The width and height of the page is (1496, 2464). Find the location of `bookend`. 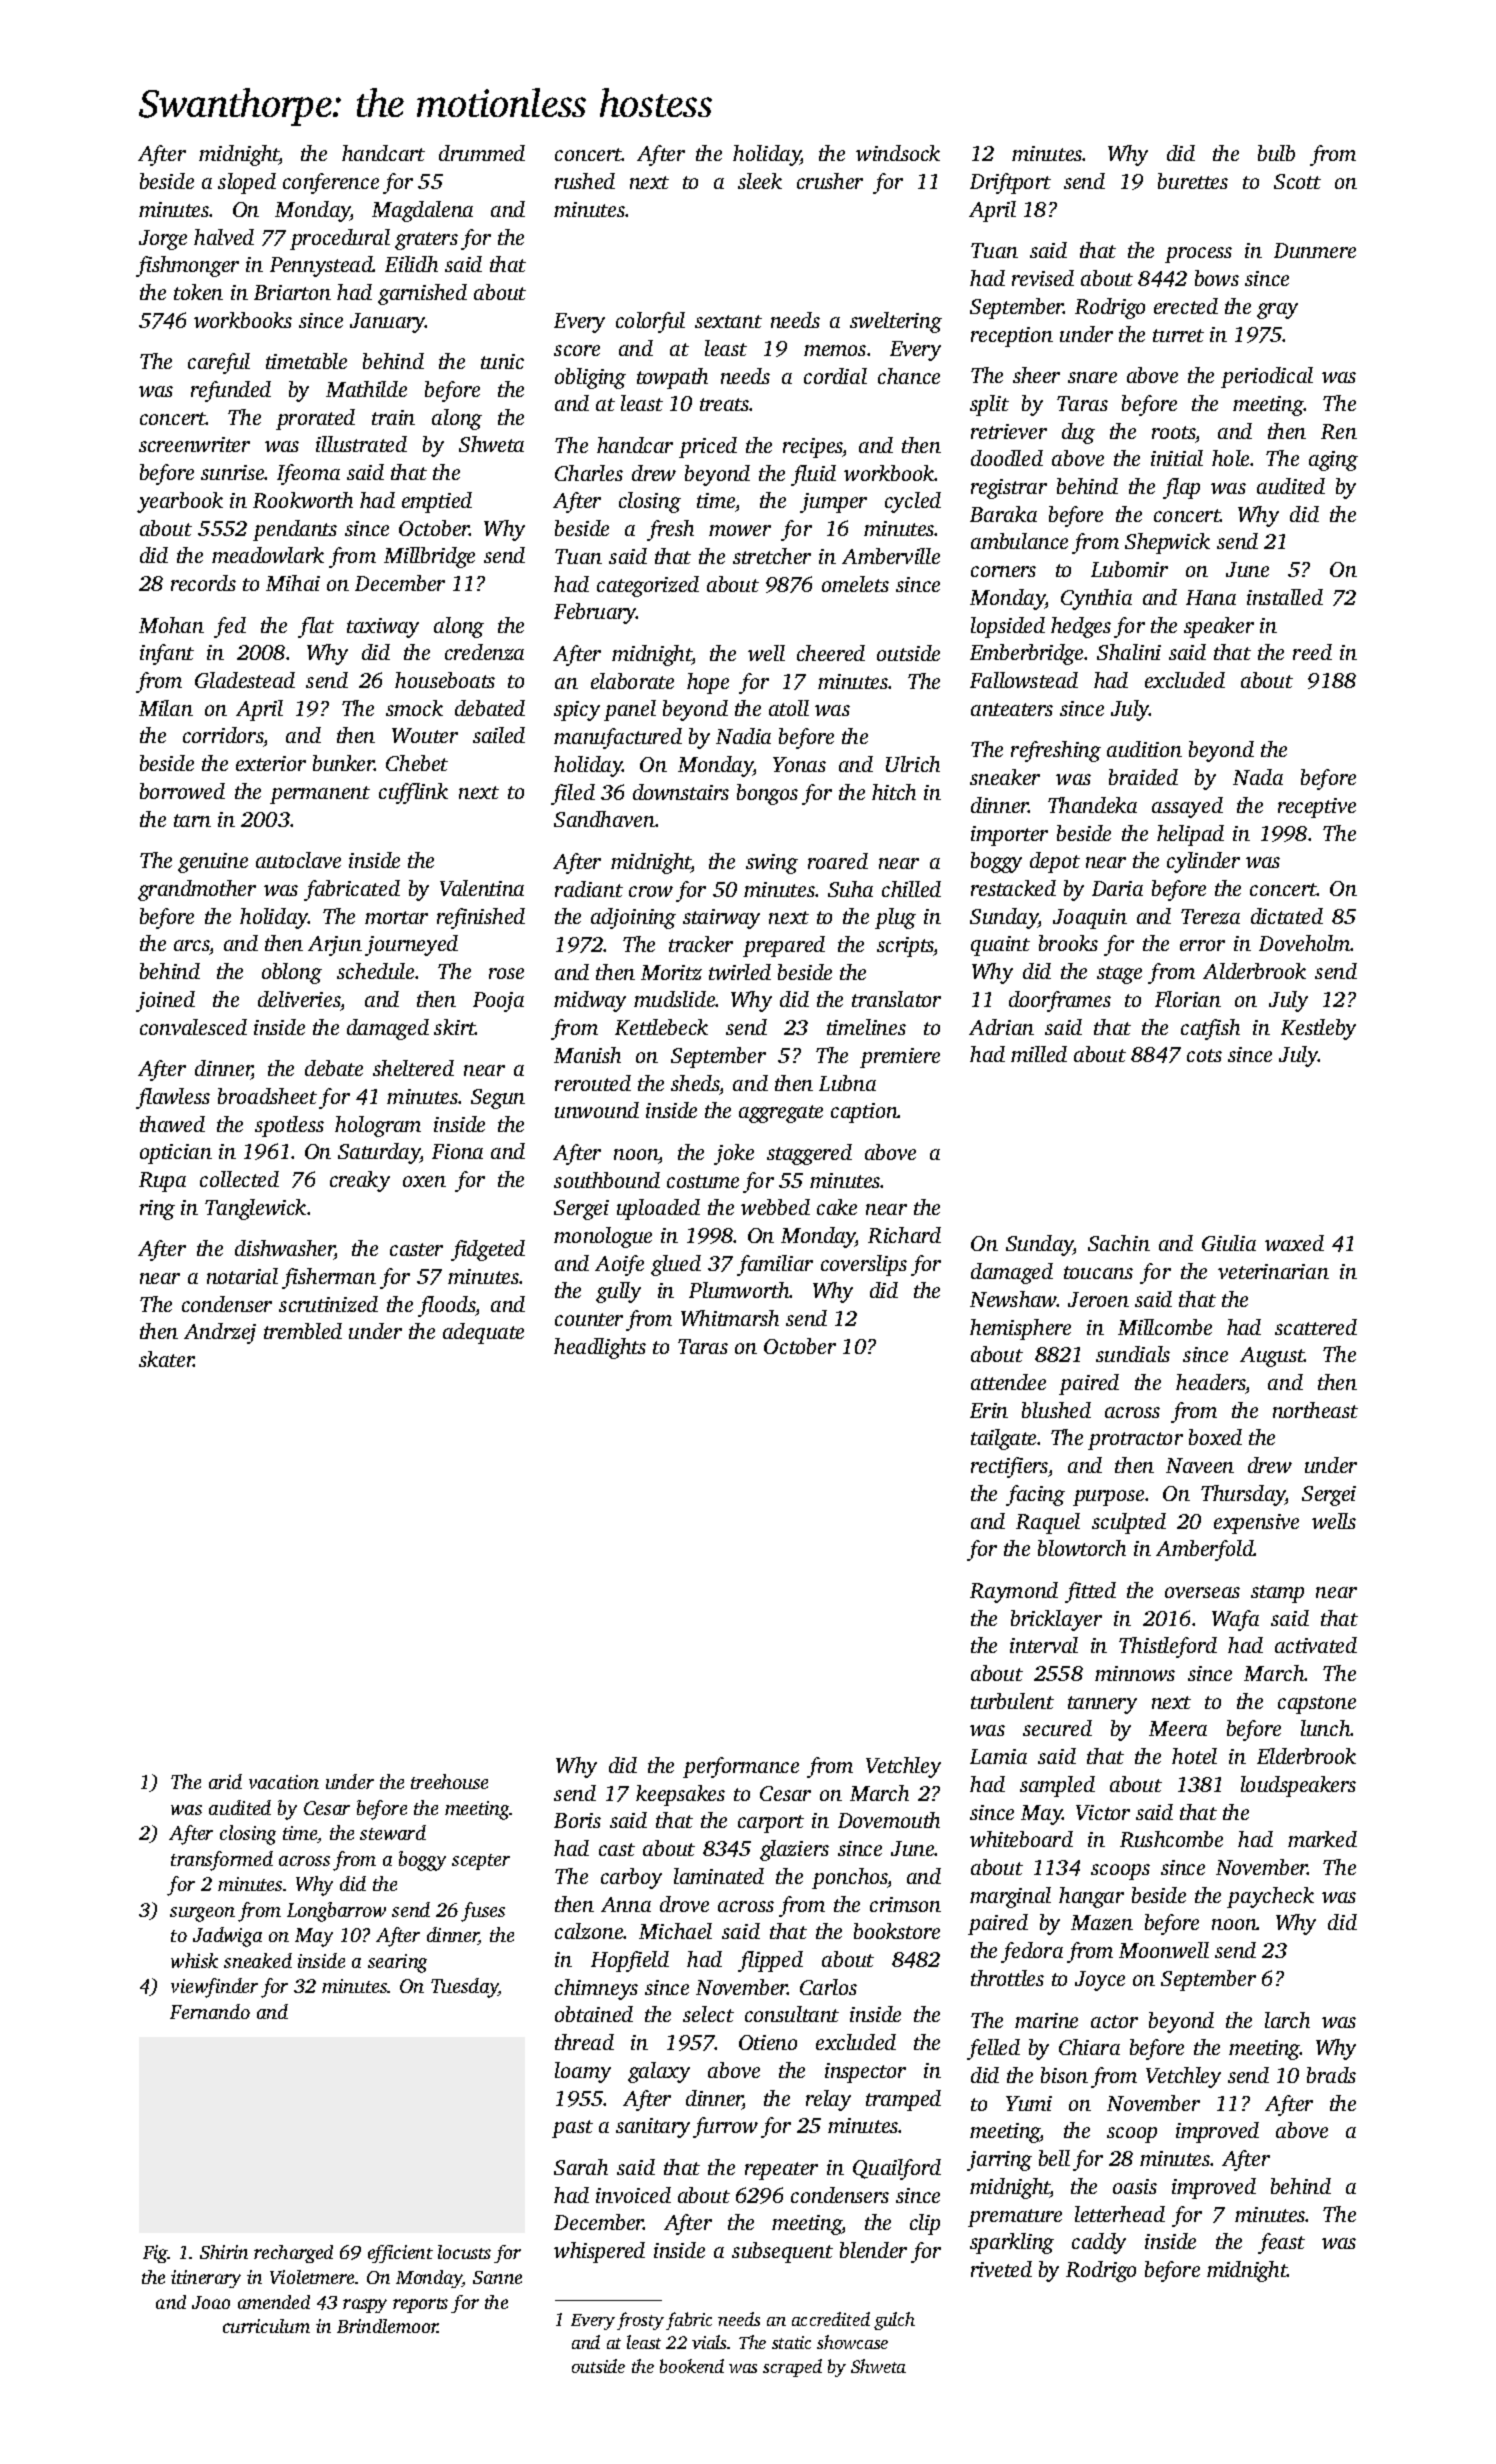

bookend is located at coordinates (692, 2366).
